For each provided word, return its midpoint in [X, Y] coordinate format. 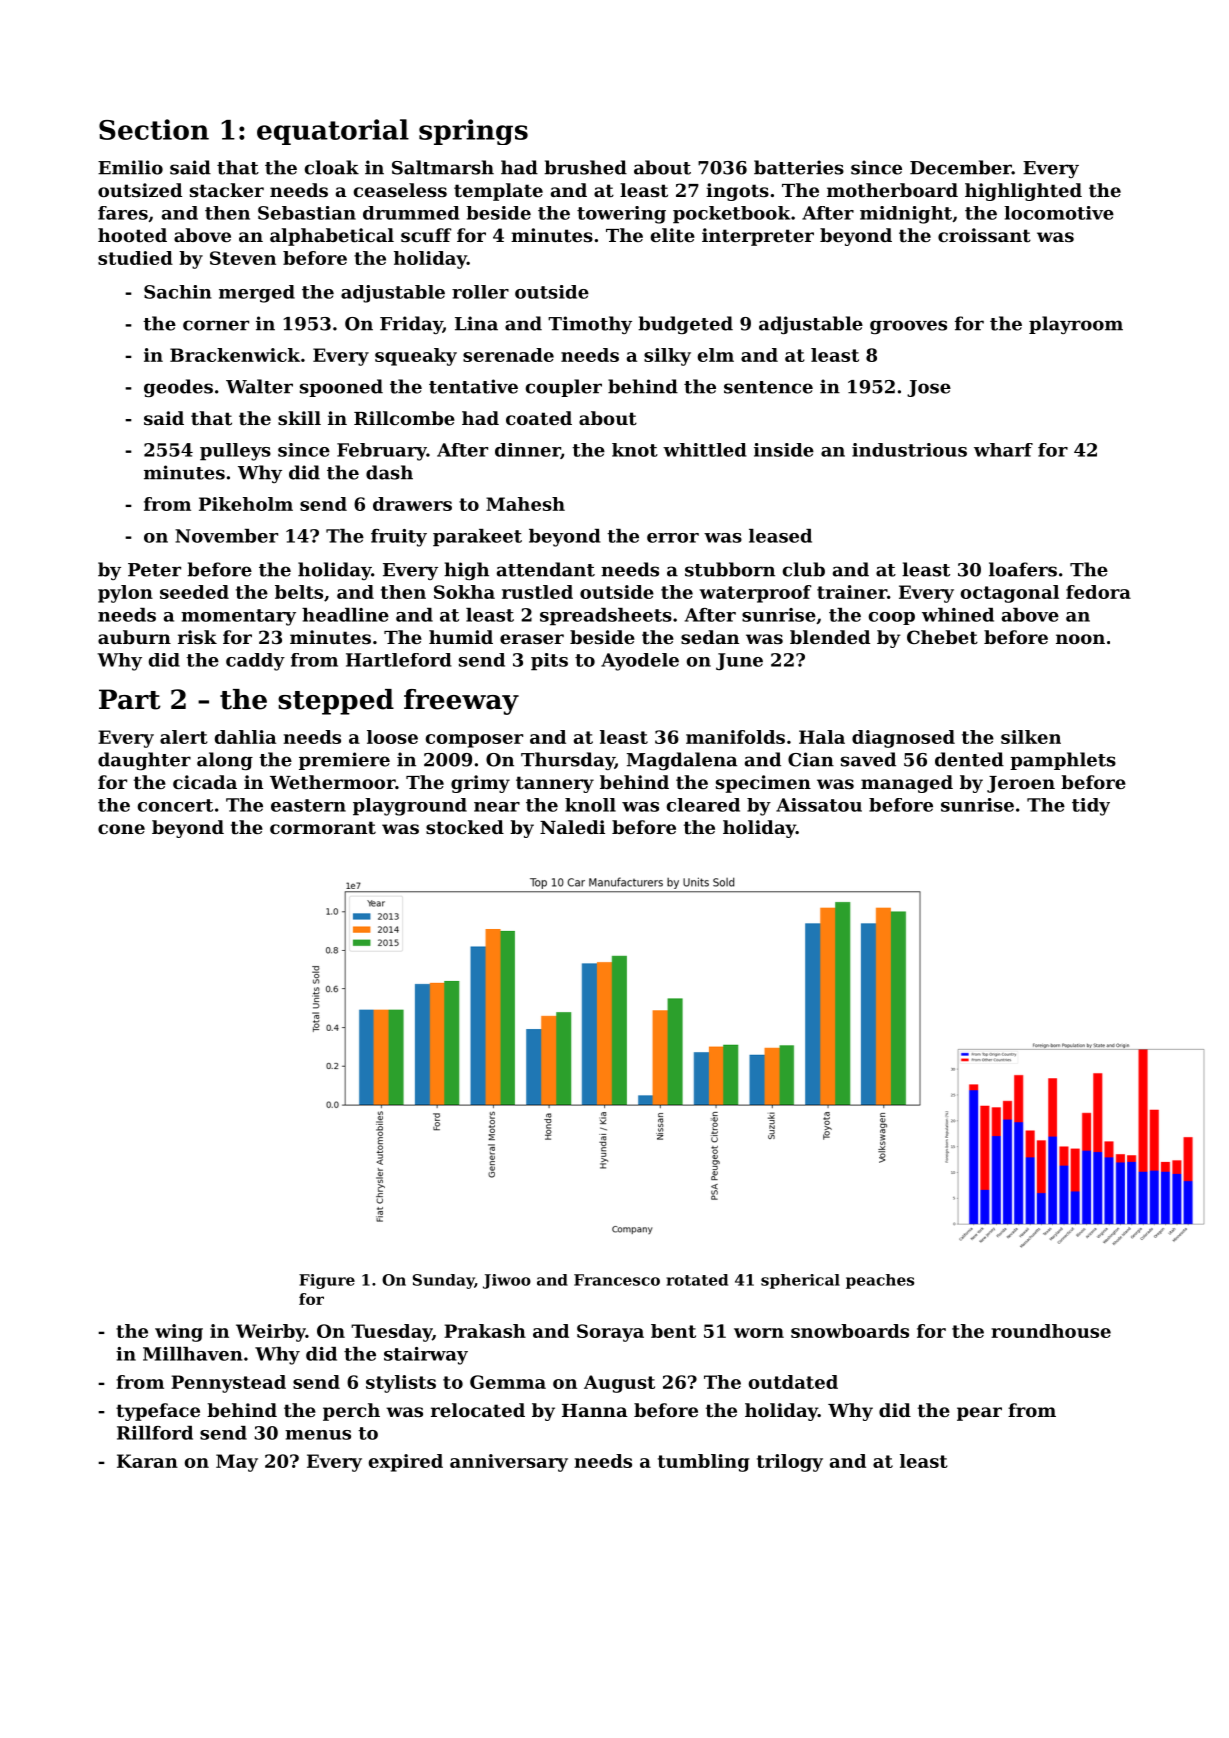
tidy [1091, 807]
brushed [585, 167]
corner [216, 325]
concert [175, 805]
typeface [158, 1412]
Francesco [617, 1280]
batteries [799, 167]
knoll [590, 805]
